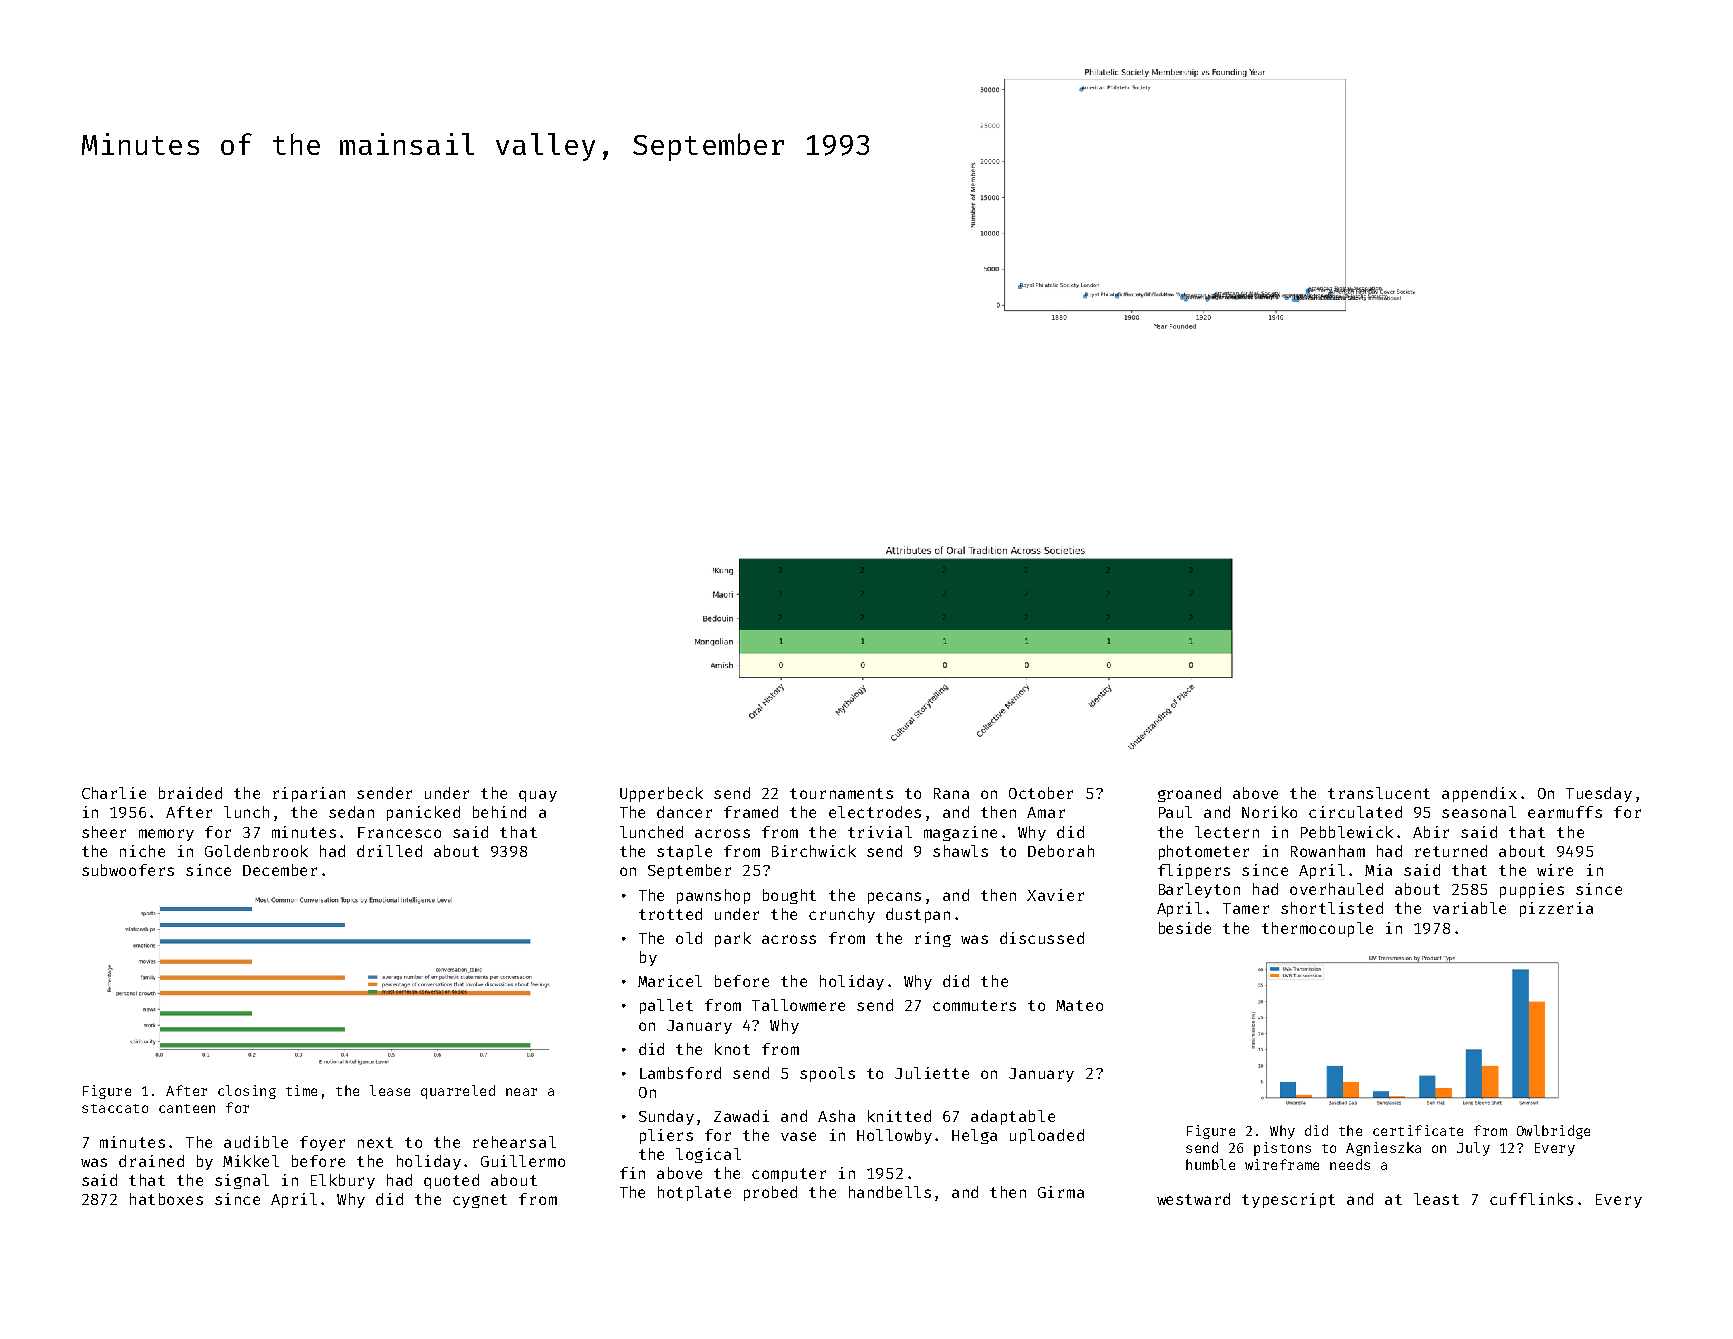 This screenshot has height=1339, width=1733. Describe the element at coordinates (190, 793) in the screenshot. I see `braided` at that location.
